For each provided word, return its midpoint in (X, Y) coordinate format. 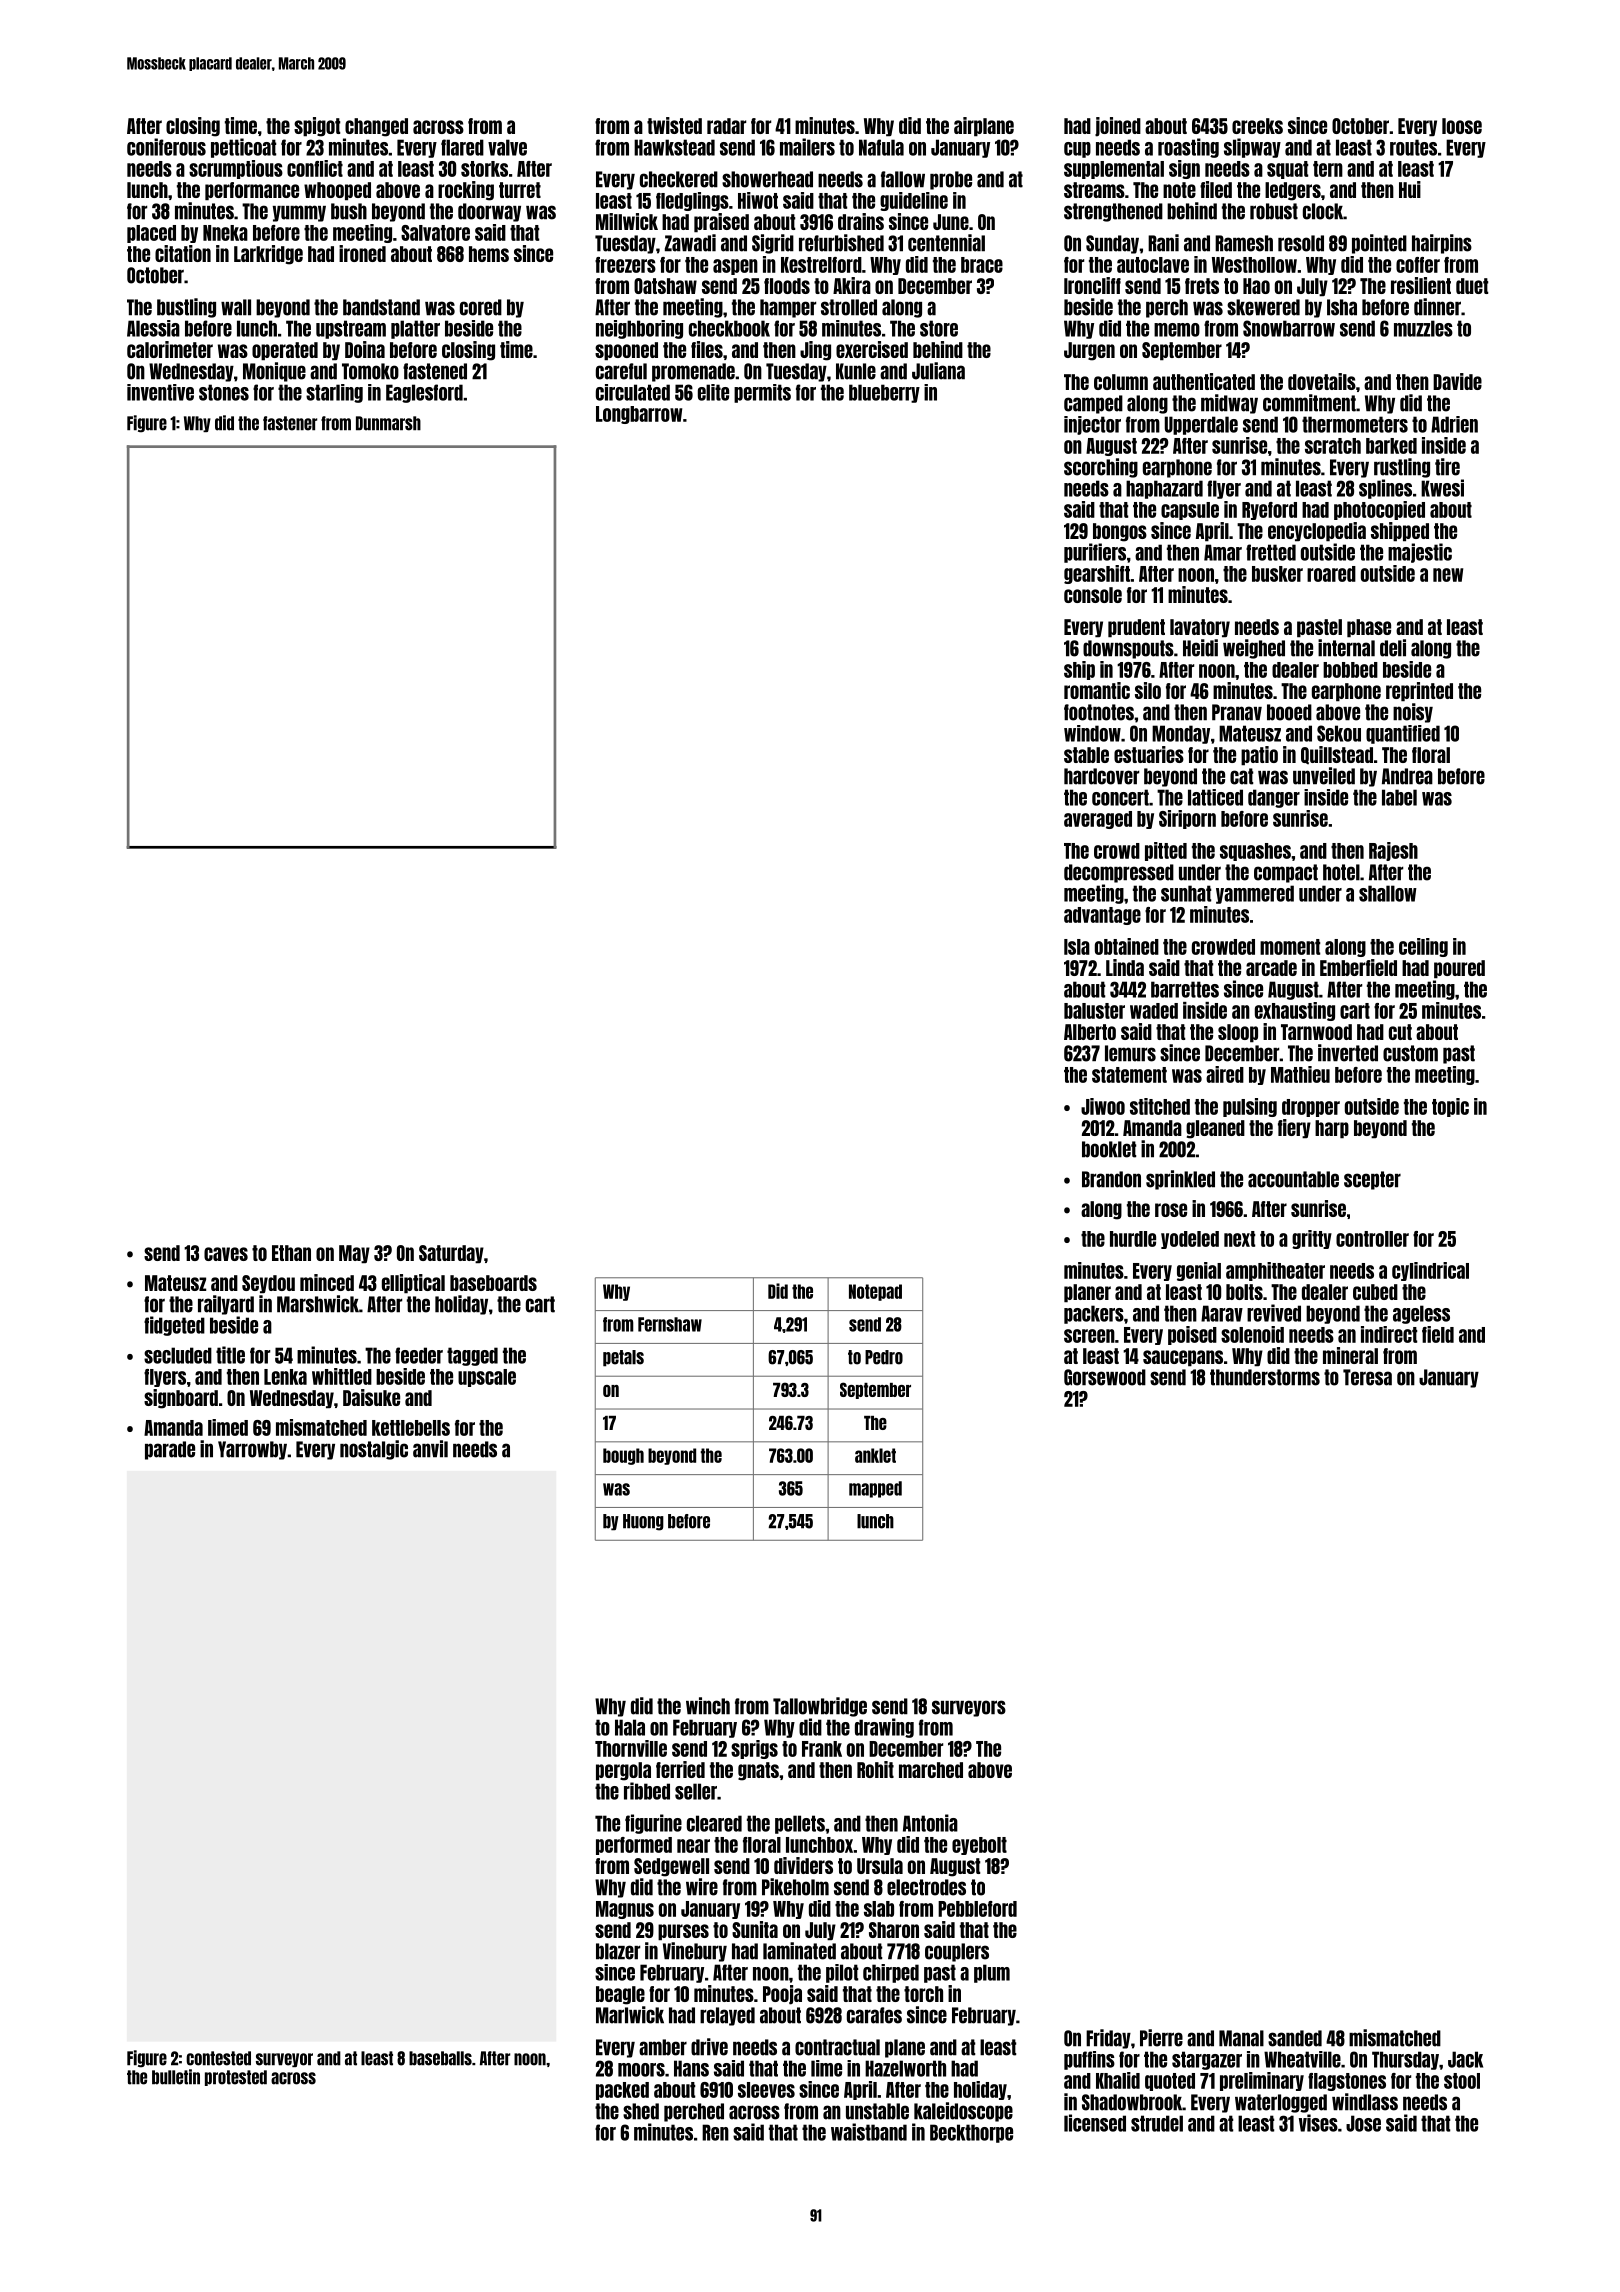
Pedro (884, 1357)
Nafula (881, 147)
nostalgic (374, 1450)
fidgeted (174, 1326)
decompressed (1119, 873)
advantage (1102, 916)
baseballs (440, 2058)
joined (1118, 127)
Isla (1077, 947)
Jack (1465, 2059)
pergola (623, 1771)
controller (1372, 1239)
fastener (290, 423)
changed (376, 127)
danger (1274, 798)
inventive (160, 392)
